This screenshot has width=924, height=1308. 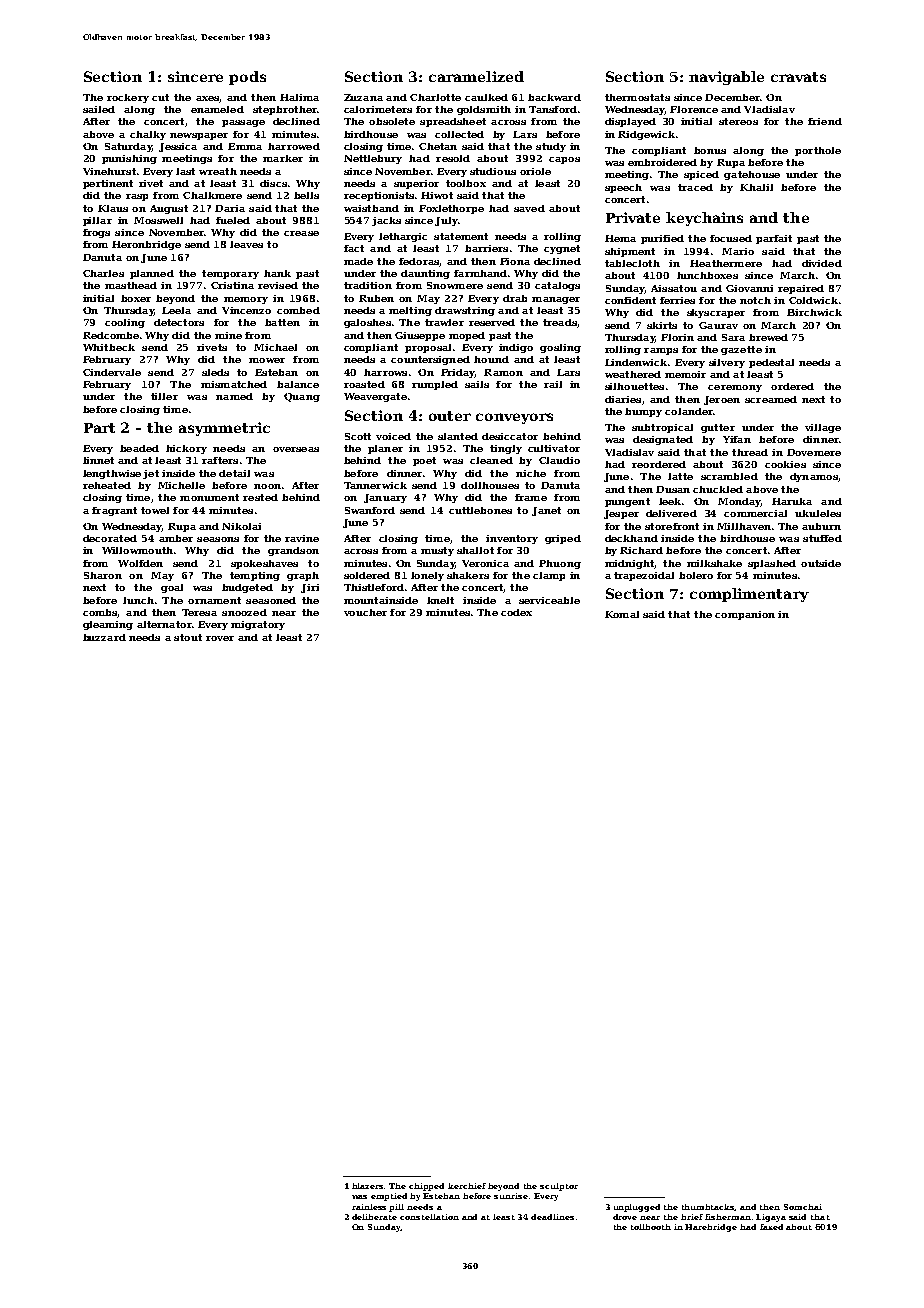 What do you see at coordinates (798, 77) in the screenshot?
I see `cravats` at bounding box center [798, 77].
